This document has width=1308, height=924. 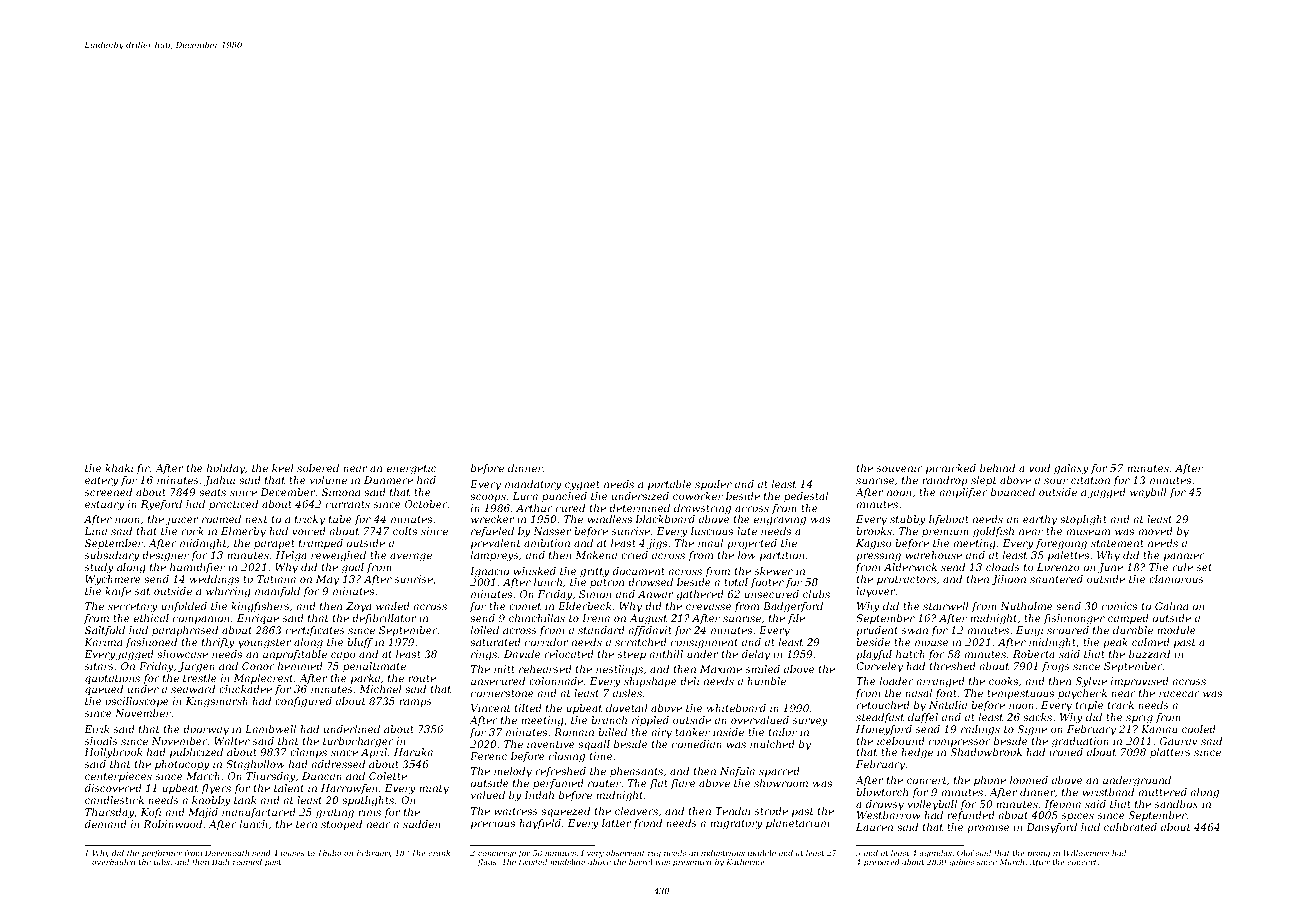 What do you see at coordinates (1082, 694) in the document?
I see `paycheck` at bounding box center [1082, 694].
